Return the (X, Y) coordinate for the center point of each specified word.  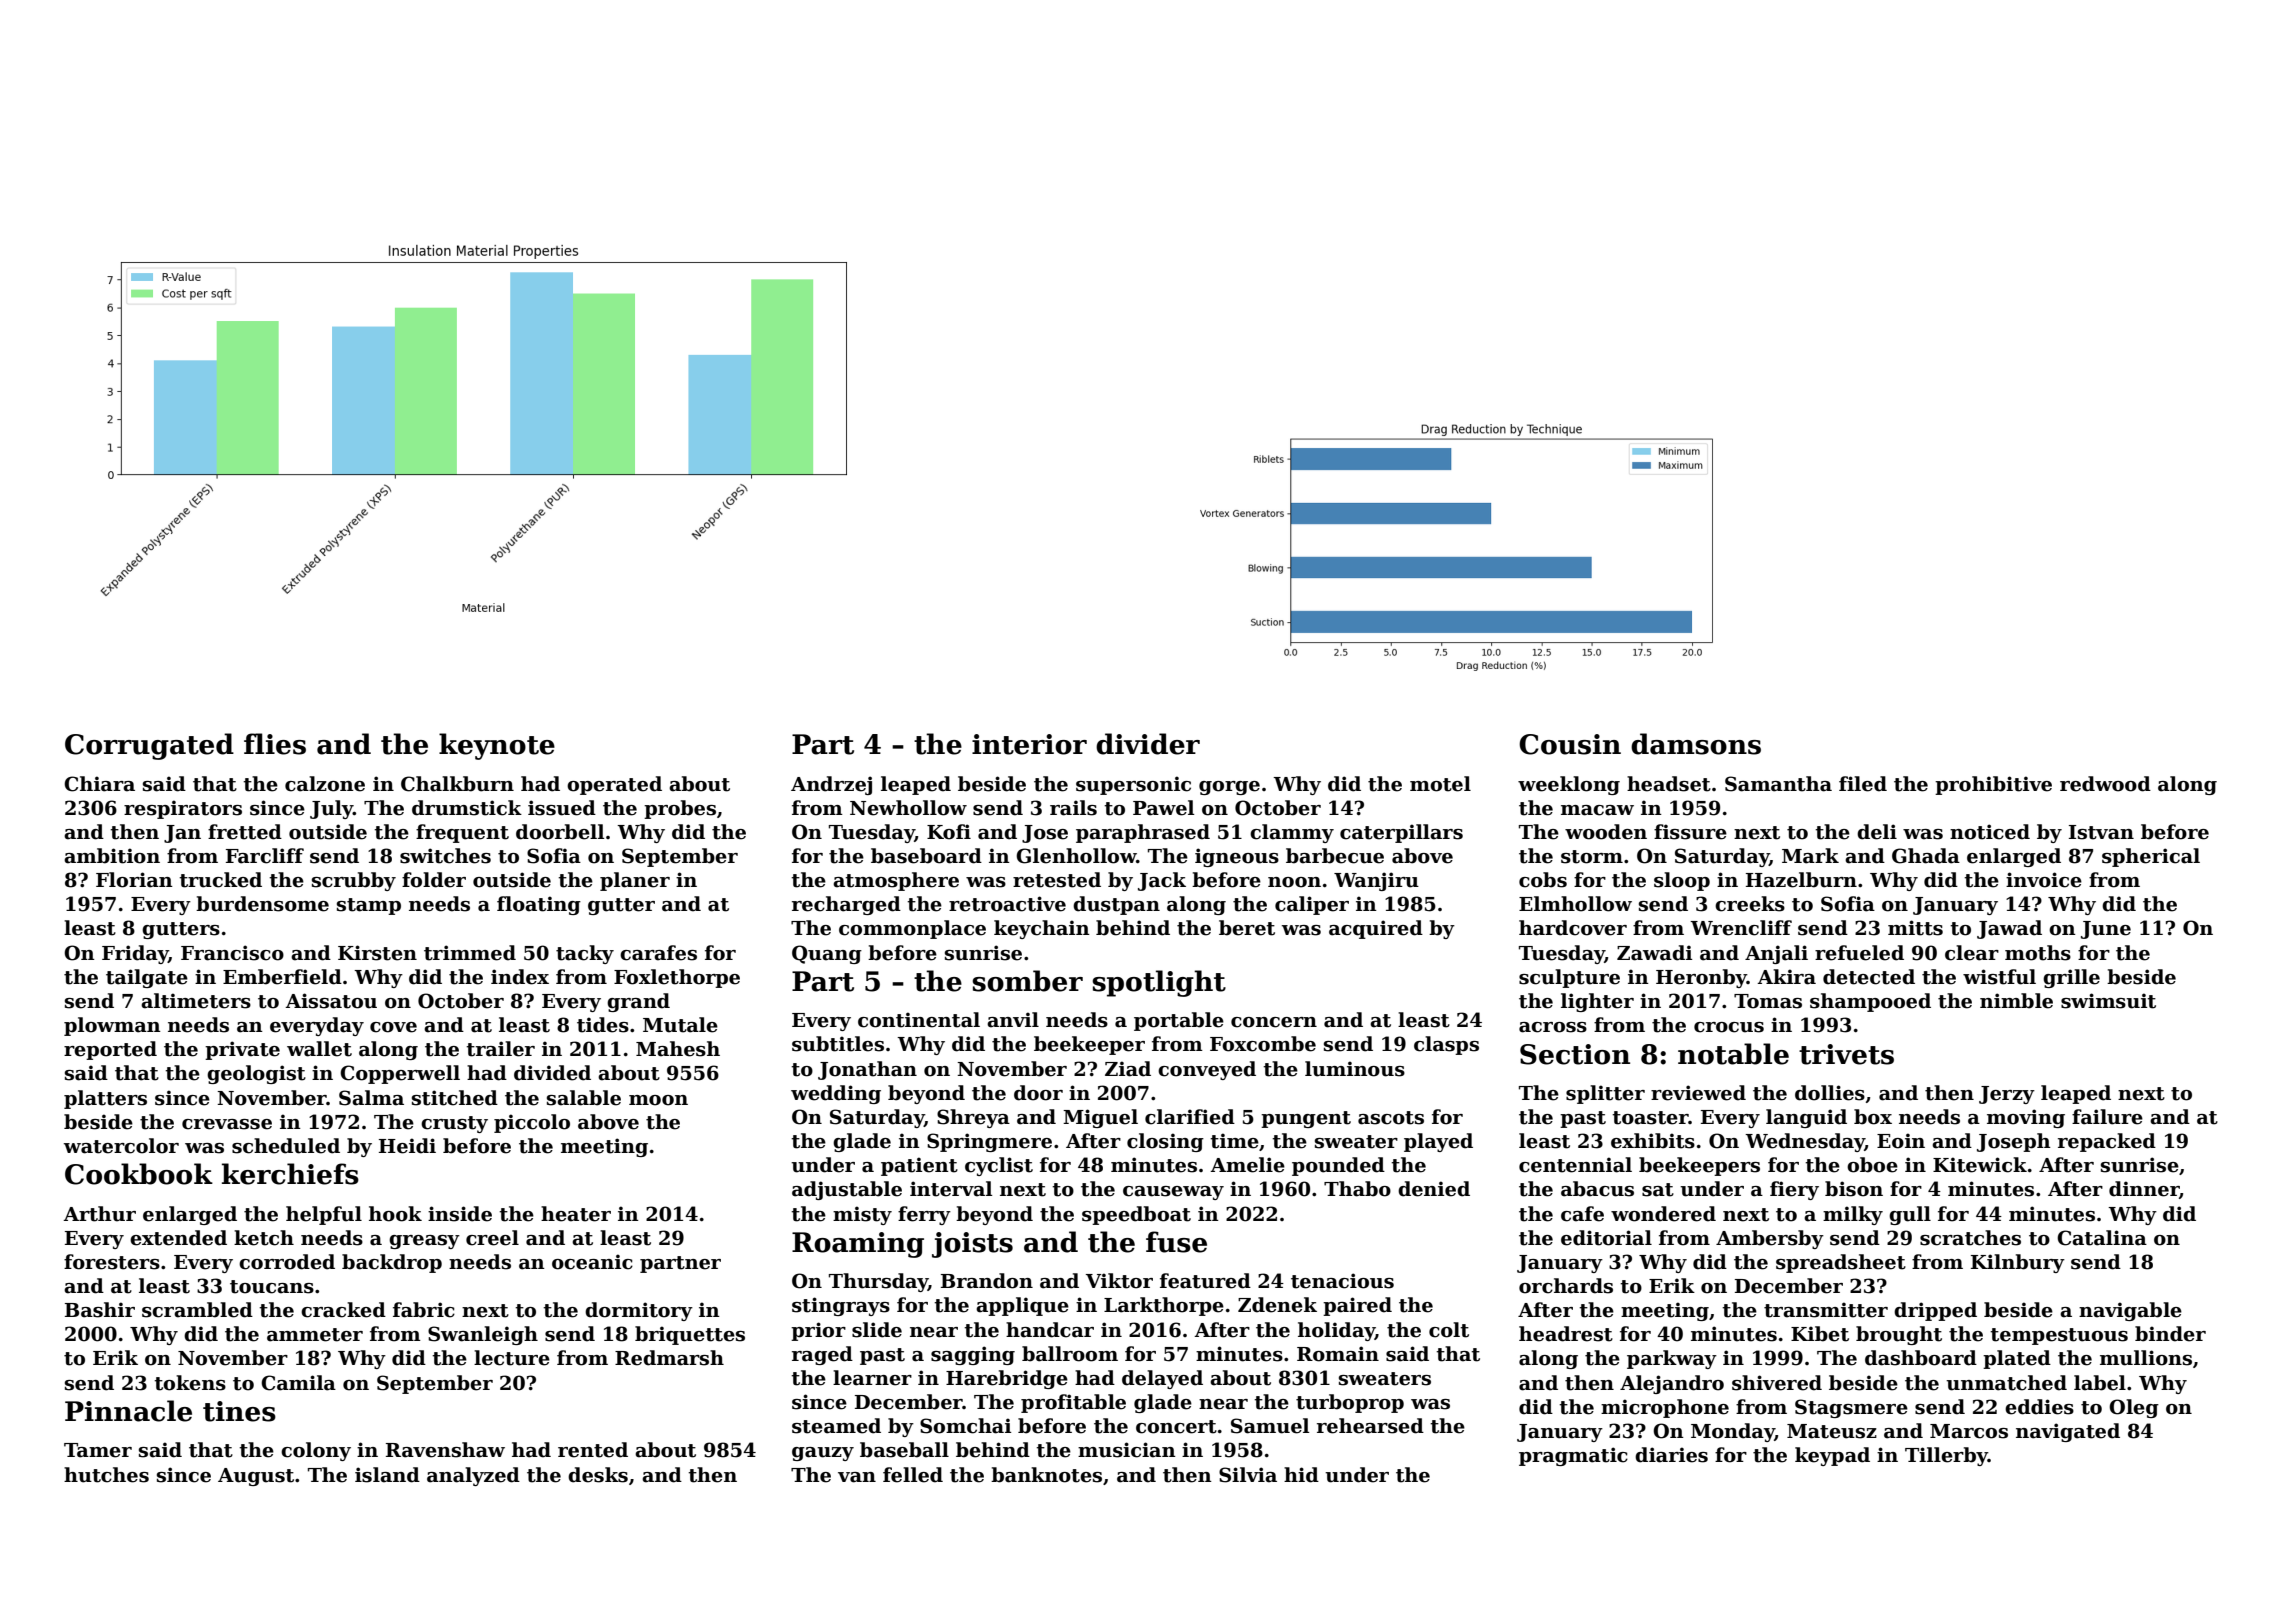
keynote (497, 746)
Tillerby (1946, 1456)
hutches (106, 1475)
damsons (1696, 744)
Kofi (949, 832)
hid (1301, 1475)
